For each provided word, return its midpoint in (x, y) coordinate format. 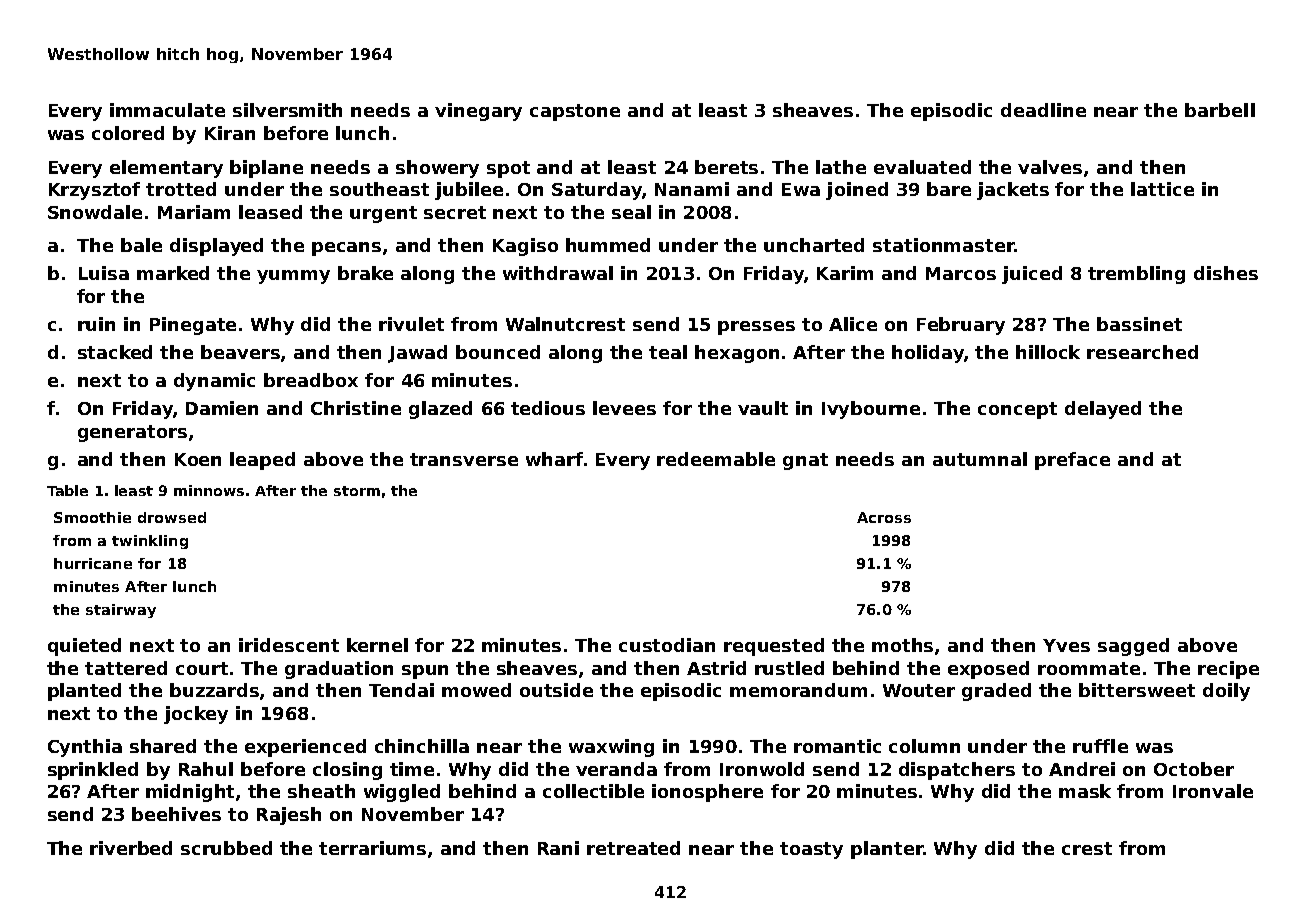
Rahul (206, 769)
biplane (266, 169)
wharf (554, 459)
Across (884, 517)
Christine (356, 408)
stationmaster (944, 245)
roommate (1089, 668)
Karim (845, 273)
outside (556, 690)
